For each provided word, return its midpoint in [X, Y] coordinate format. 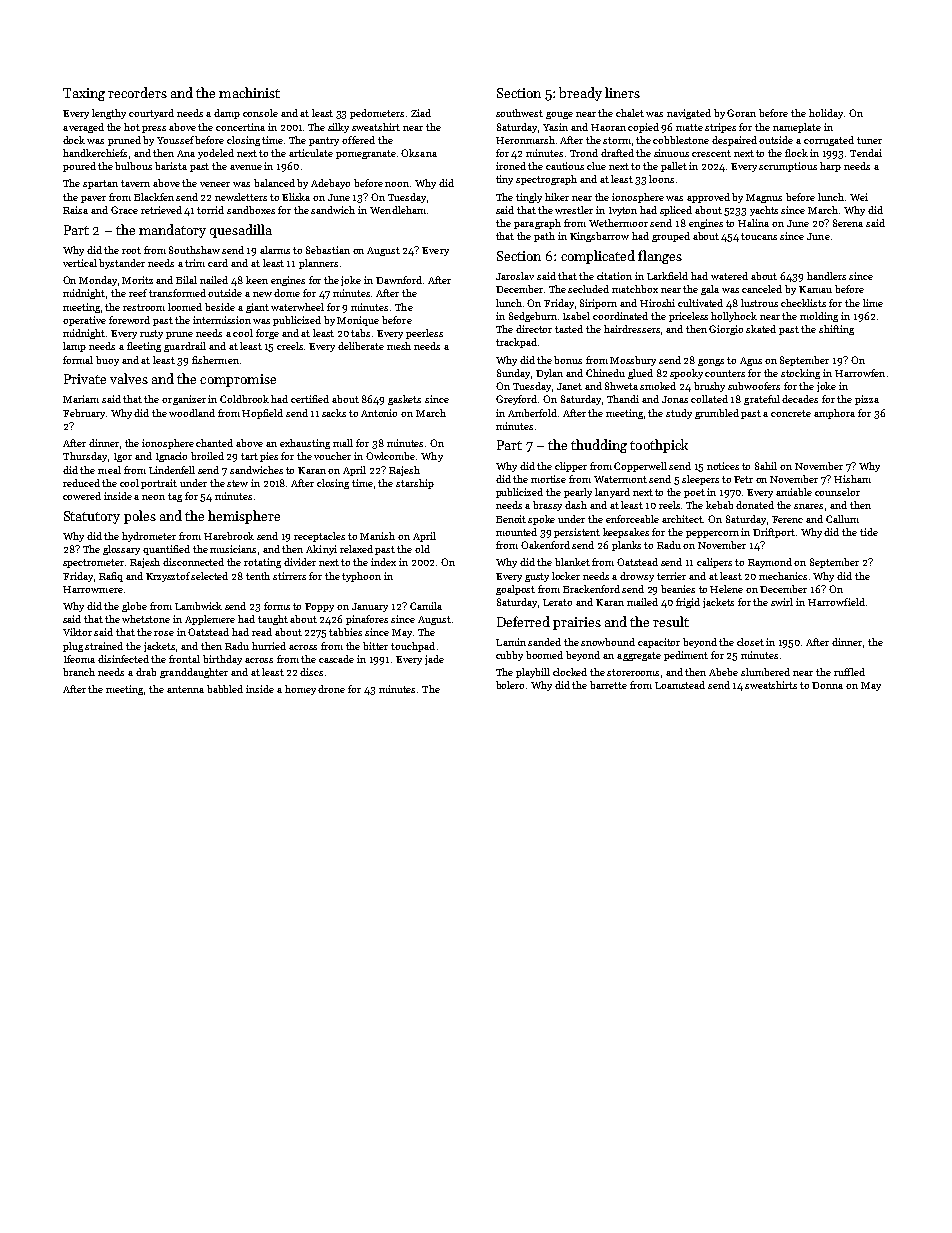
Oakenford [545, 545]
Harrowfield [836, 602]
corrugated [829, 141]
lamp [74, 347]
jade [434, 660]
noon [397, 184]
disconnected [193, 562]
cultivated [700, 303]
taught [273, 620]
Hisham [852, 479]
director [534, 329]
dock [74, 140]
